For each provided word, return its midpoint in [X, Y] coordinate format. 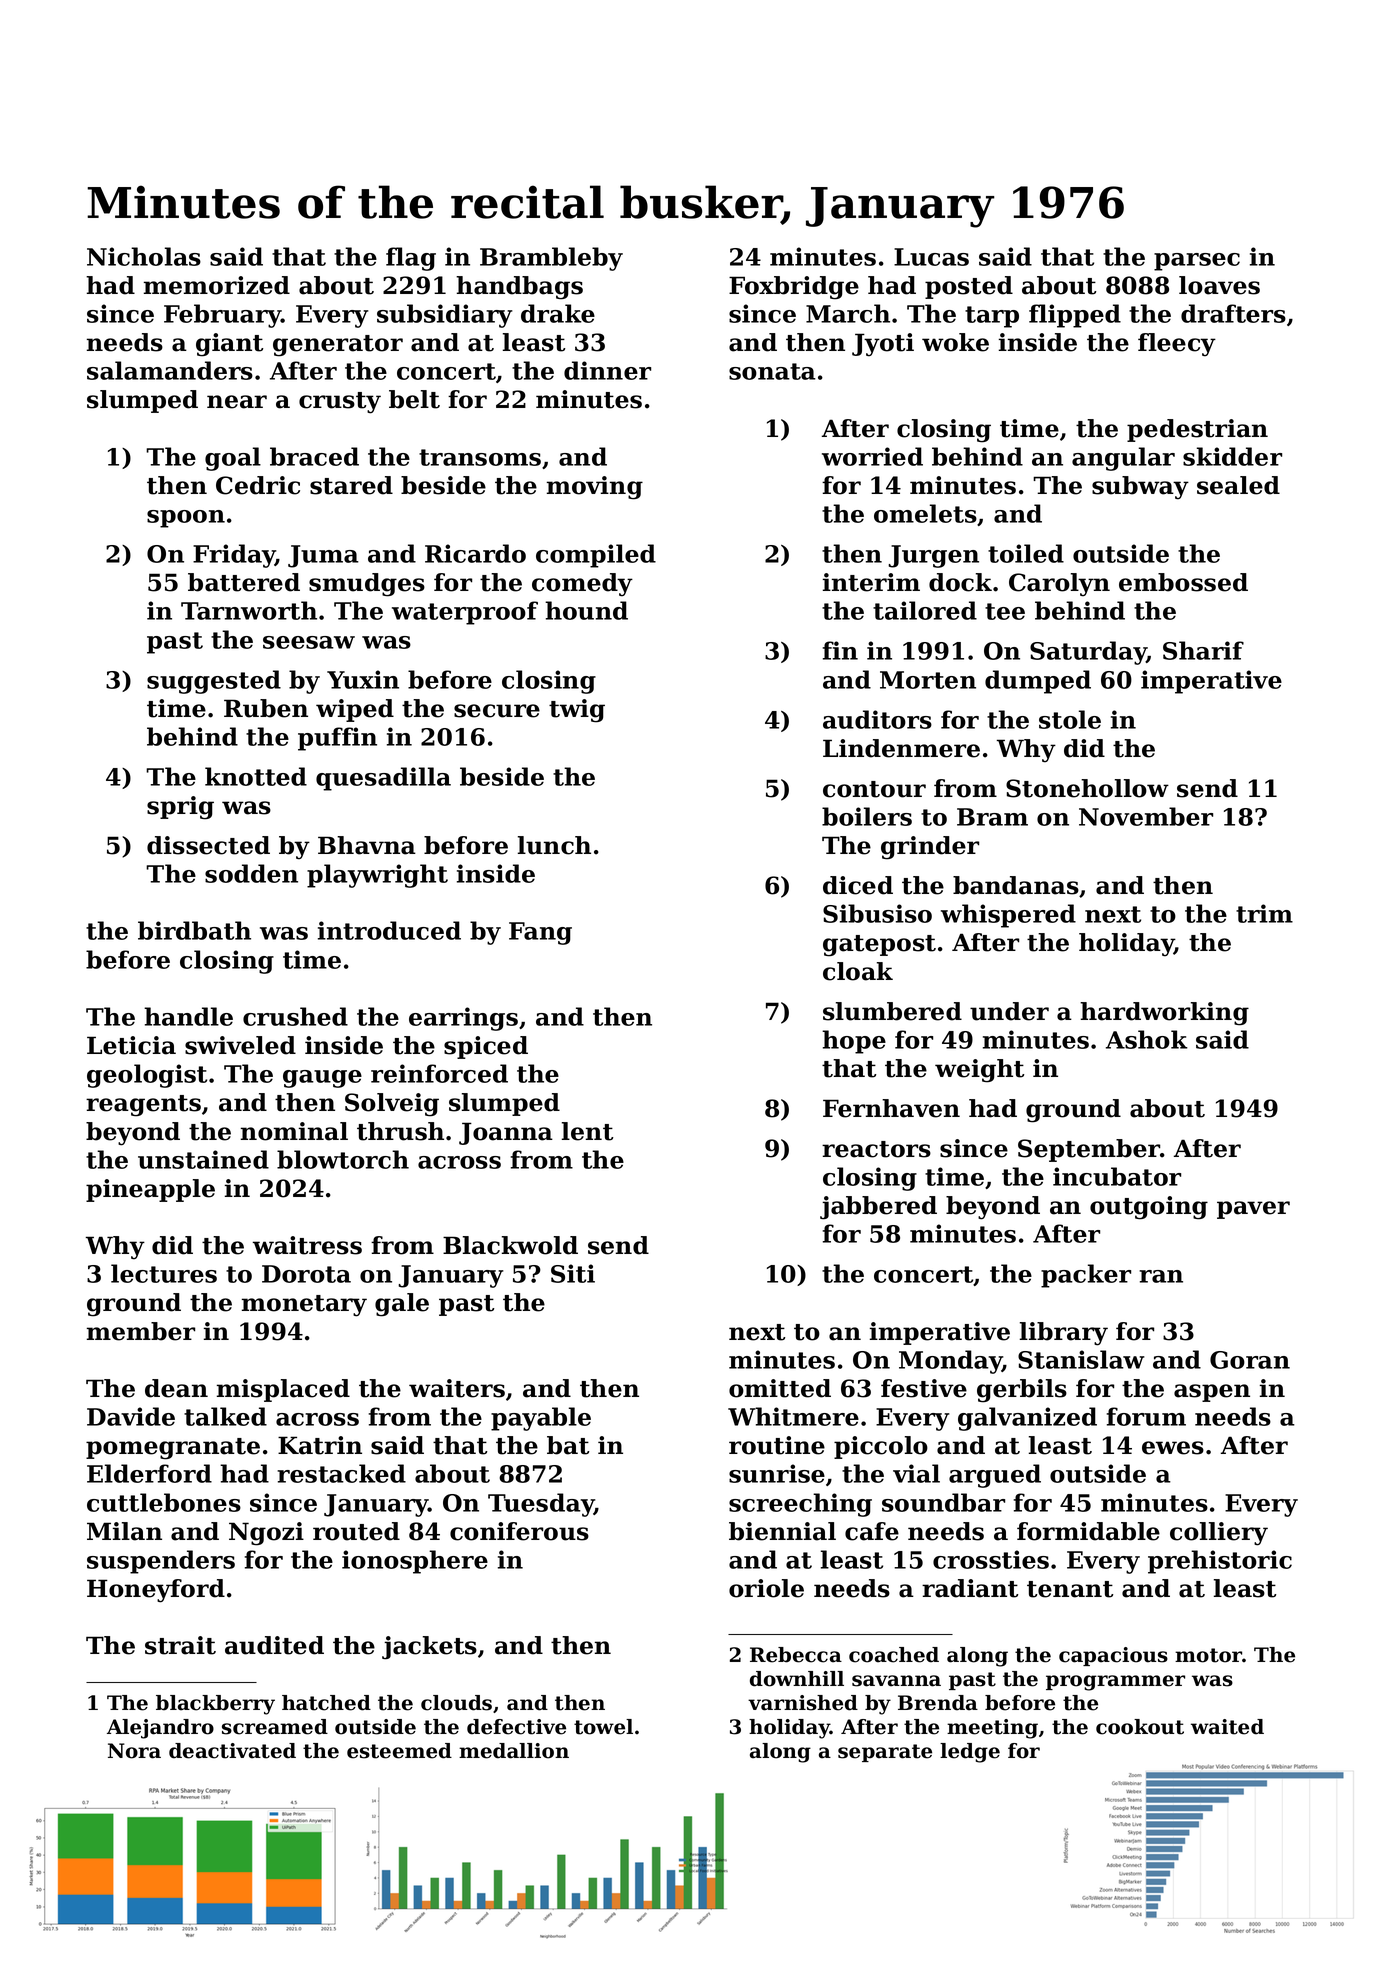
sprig [180, 808]
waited [1227, 1727]
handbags [519, 288]
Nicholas [144, 256]
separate [885, 1753]
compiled [596, 556]
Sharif [1203, 650]
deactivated [232, 1751]
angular [1123, 459]
